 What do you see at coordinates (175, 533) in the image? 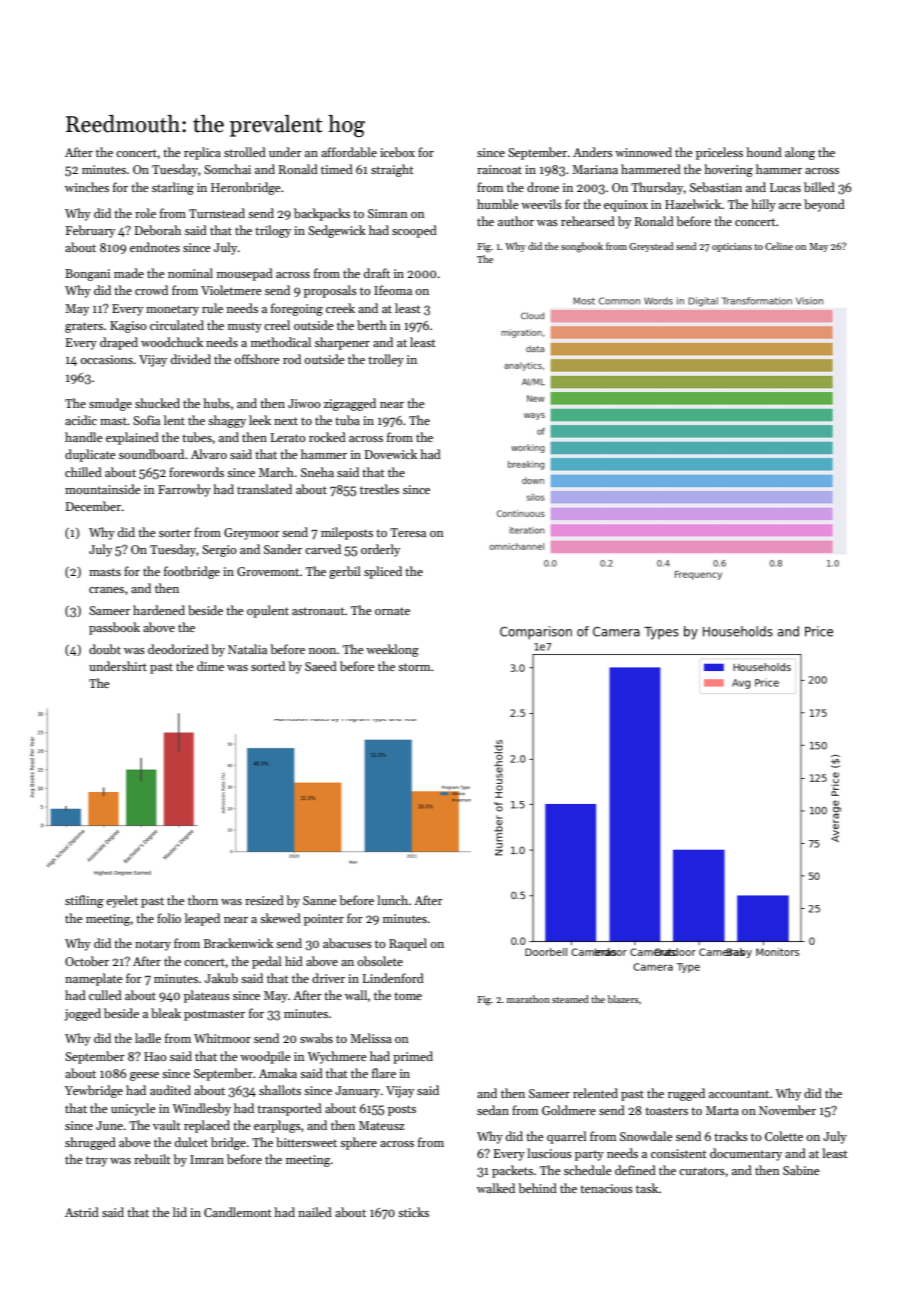
I see `sorter` at bounding box center [175, 533].
